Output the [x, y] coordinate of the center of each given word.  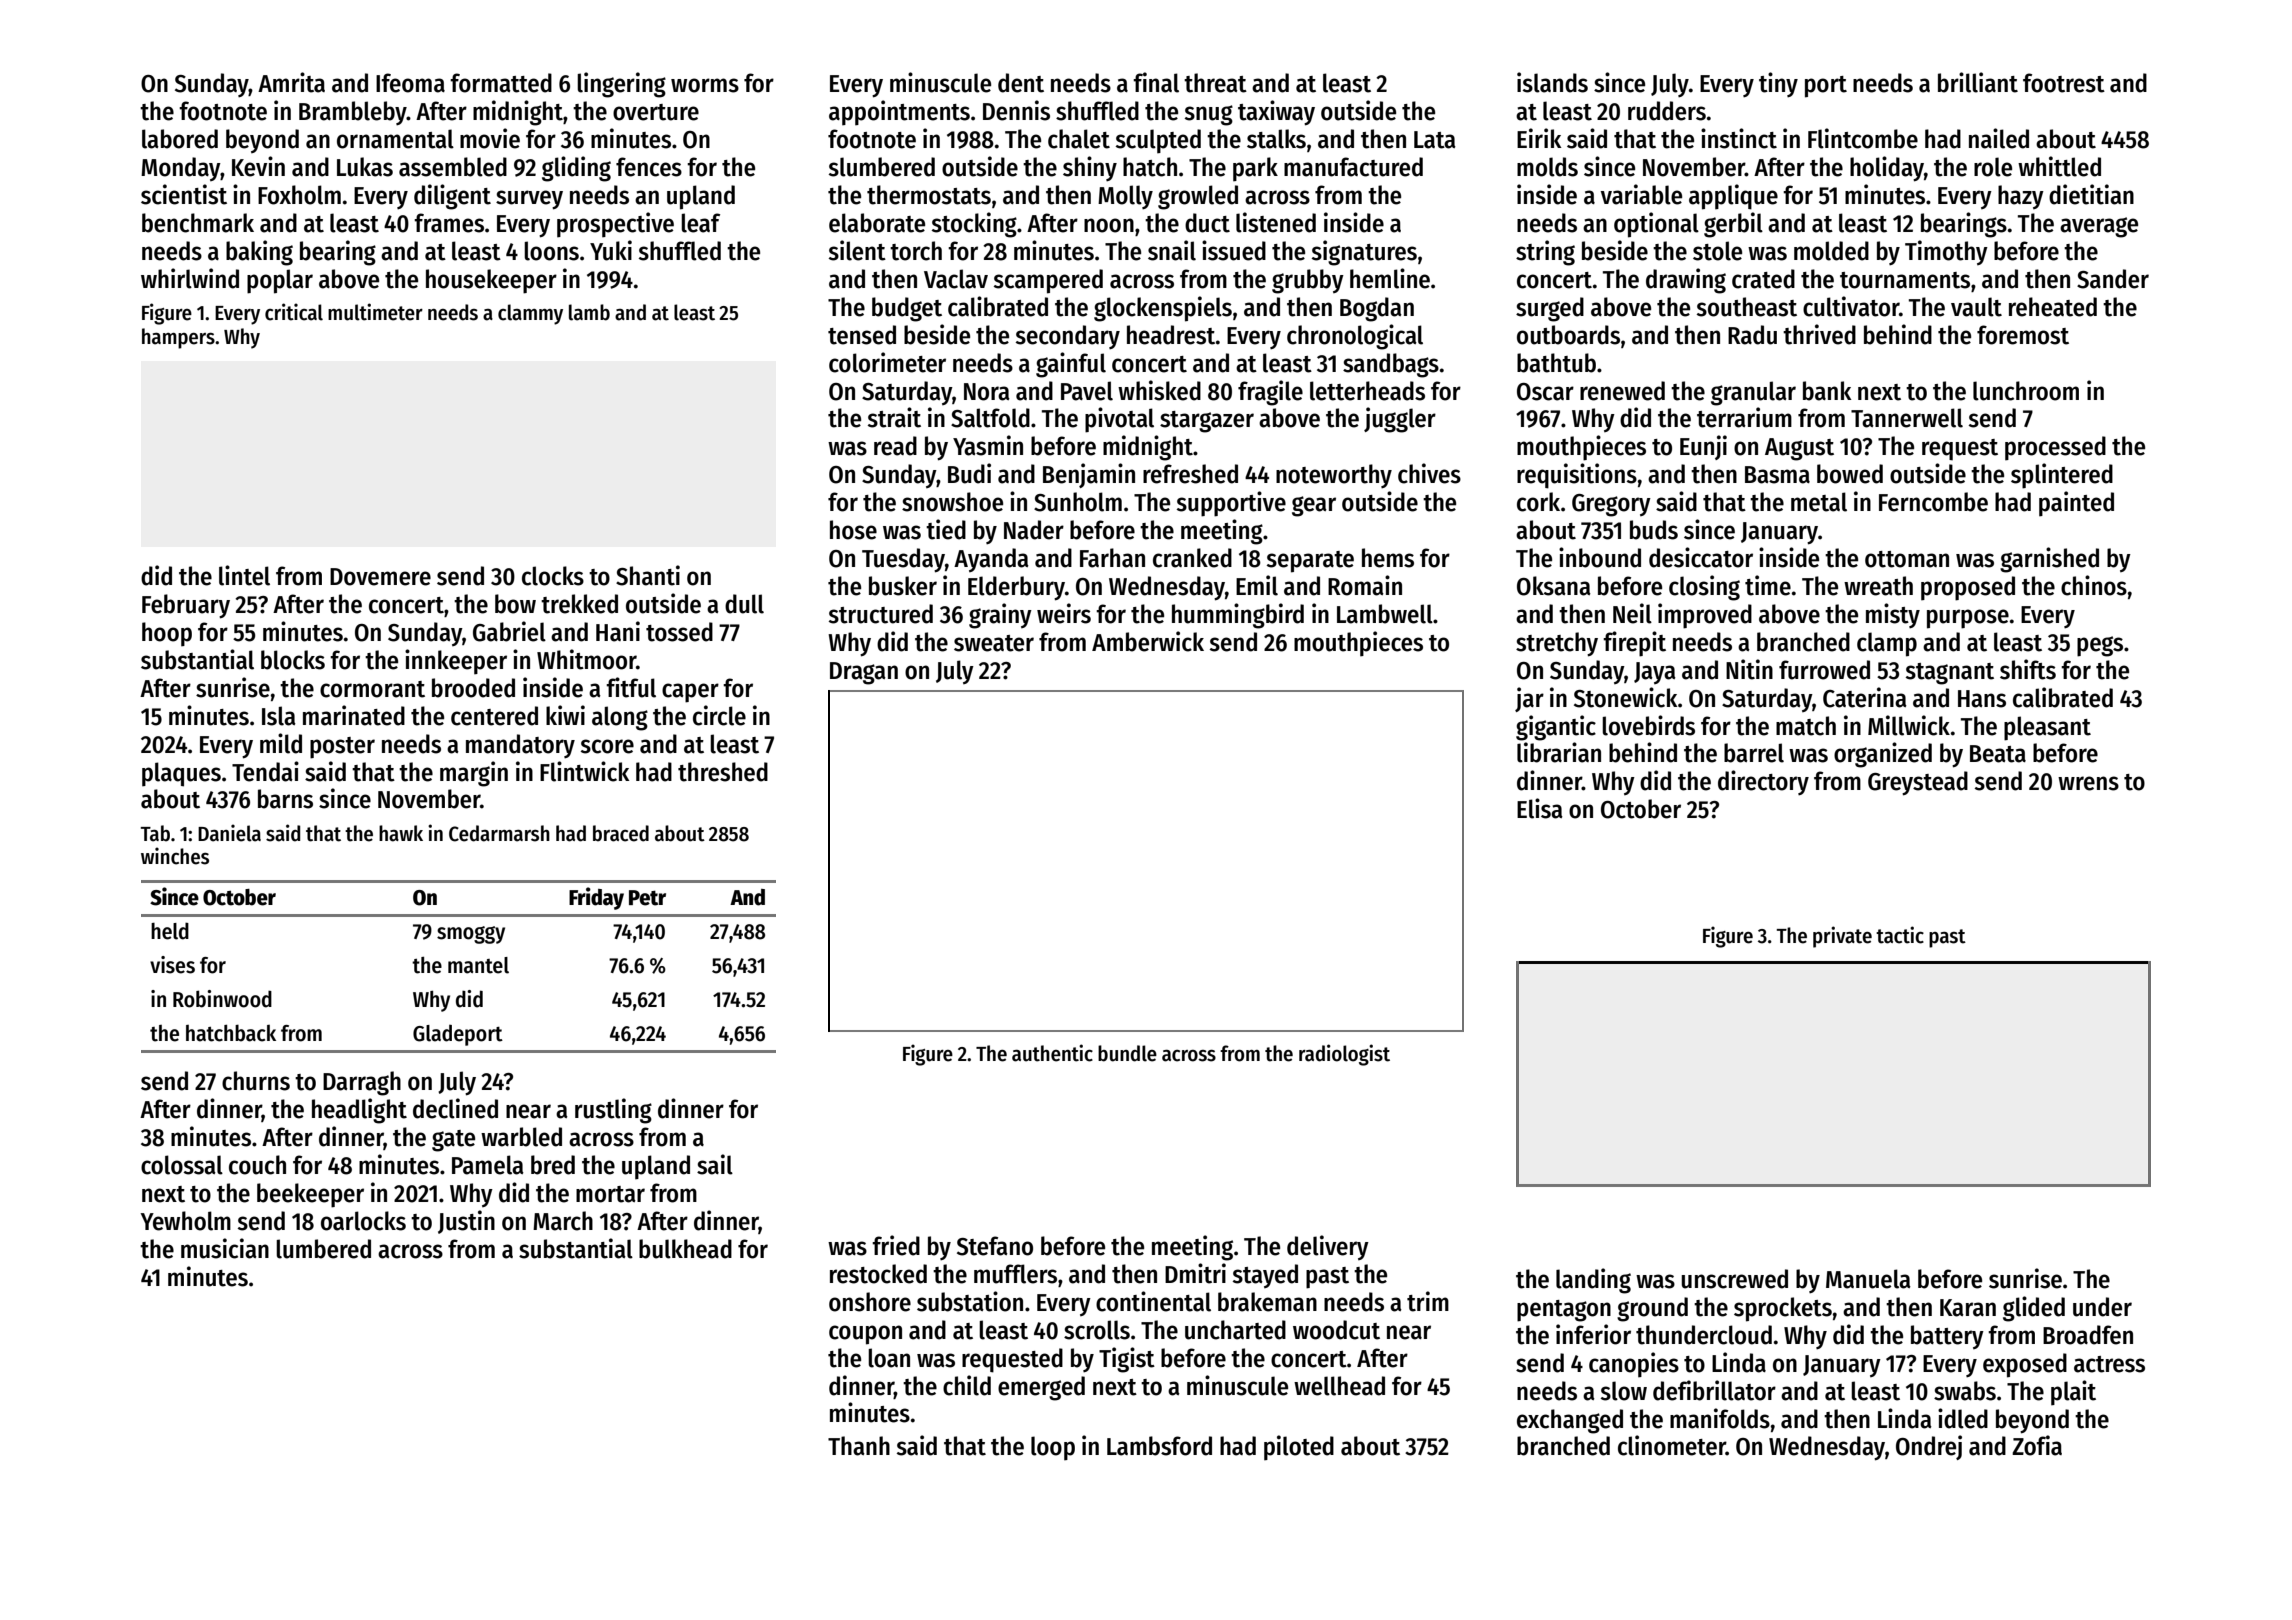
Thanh [859, 1446]
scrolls [1097, 1330]
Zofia [2037, 1445]
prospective [615, 225]
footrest [2064, 83]
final [1156, 82]
